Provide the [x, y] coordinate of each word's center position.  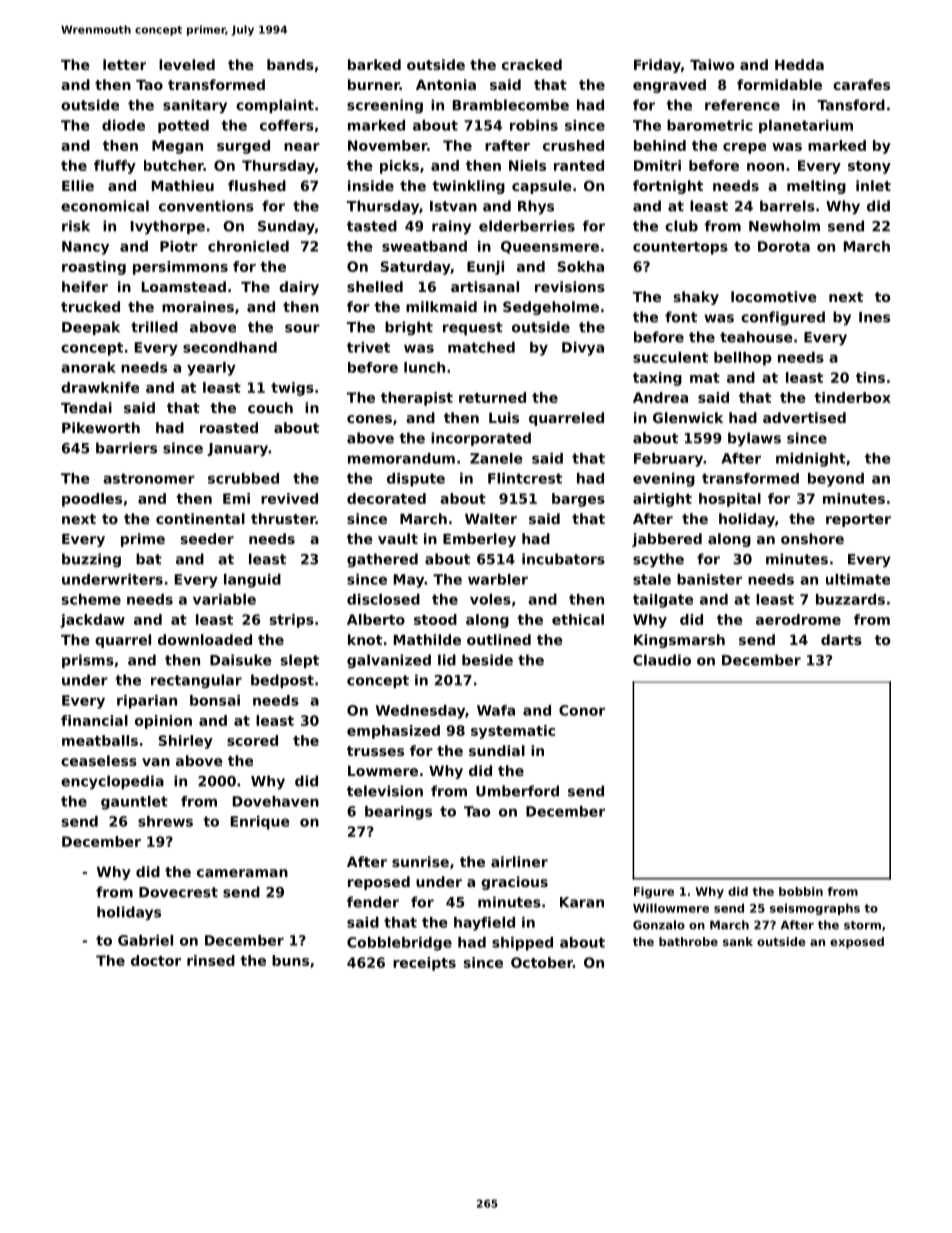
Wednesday [420, 712]
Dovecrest [178, 892]
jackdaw [92, 621]
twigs [292, 389]
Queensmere [550, 247]
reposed [379, 883]
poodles [92, 500]
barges [578, 500]
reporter [858, 520]
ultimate [858, 579]
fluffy [115, 167]
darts [841, 639]
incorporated [481, 439]
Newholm [784, 226]
